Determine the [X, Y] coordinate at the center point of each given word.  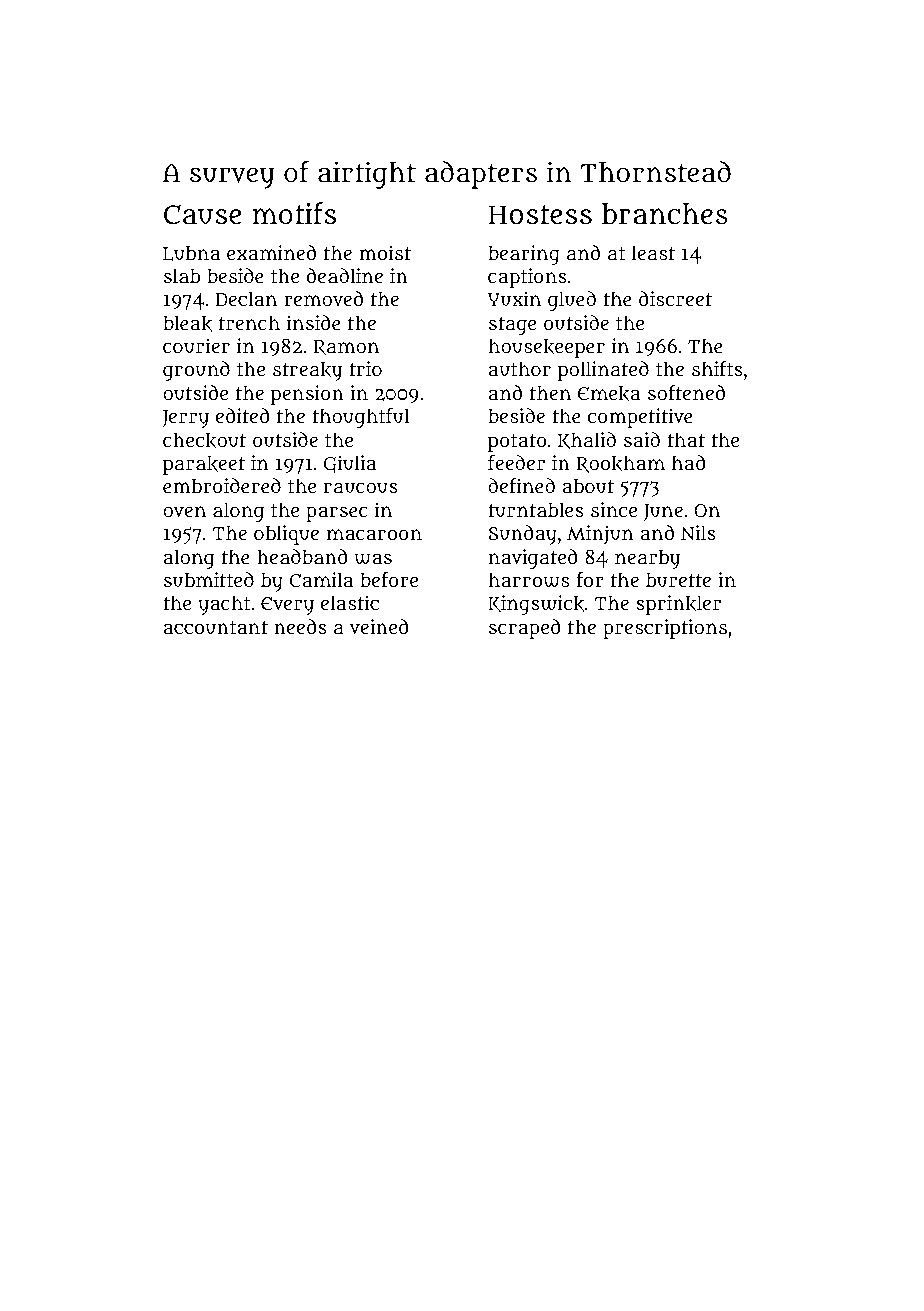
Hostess [540, 215]
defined [521, 485]
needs [300, 626]
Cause [202, 215]
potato [517, 443]
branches [665, 214]
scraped [525, 629]
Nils [698, 532]
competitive [640, 418]
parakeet [204, 465]
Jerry [185, 419]
